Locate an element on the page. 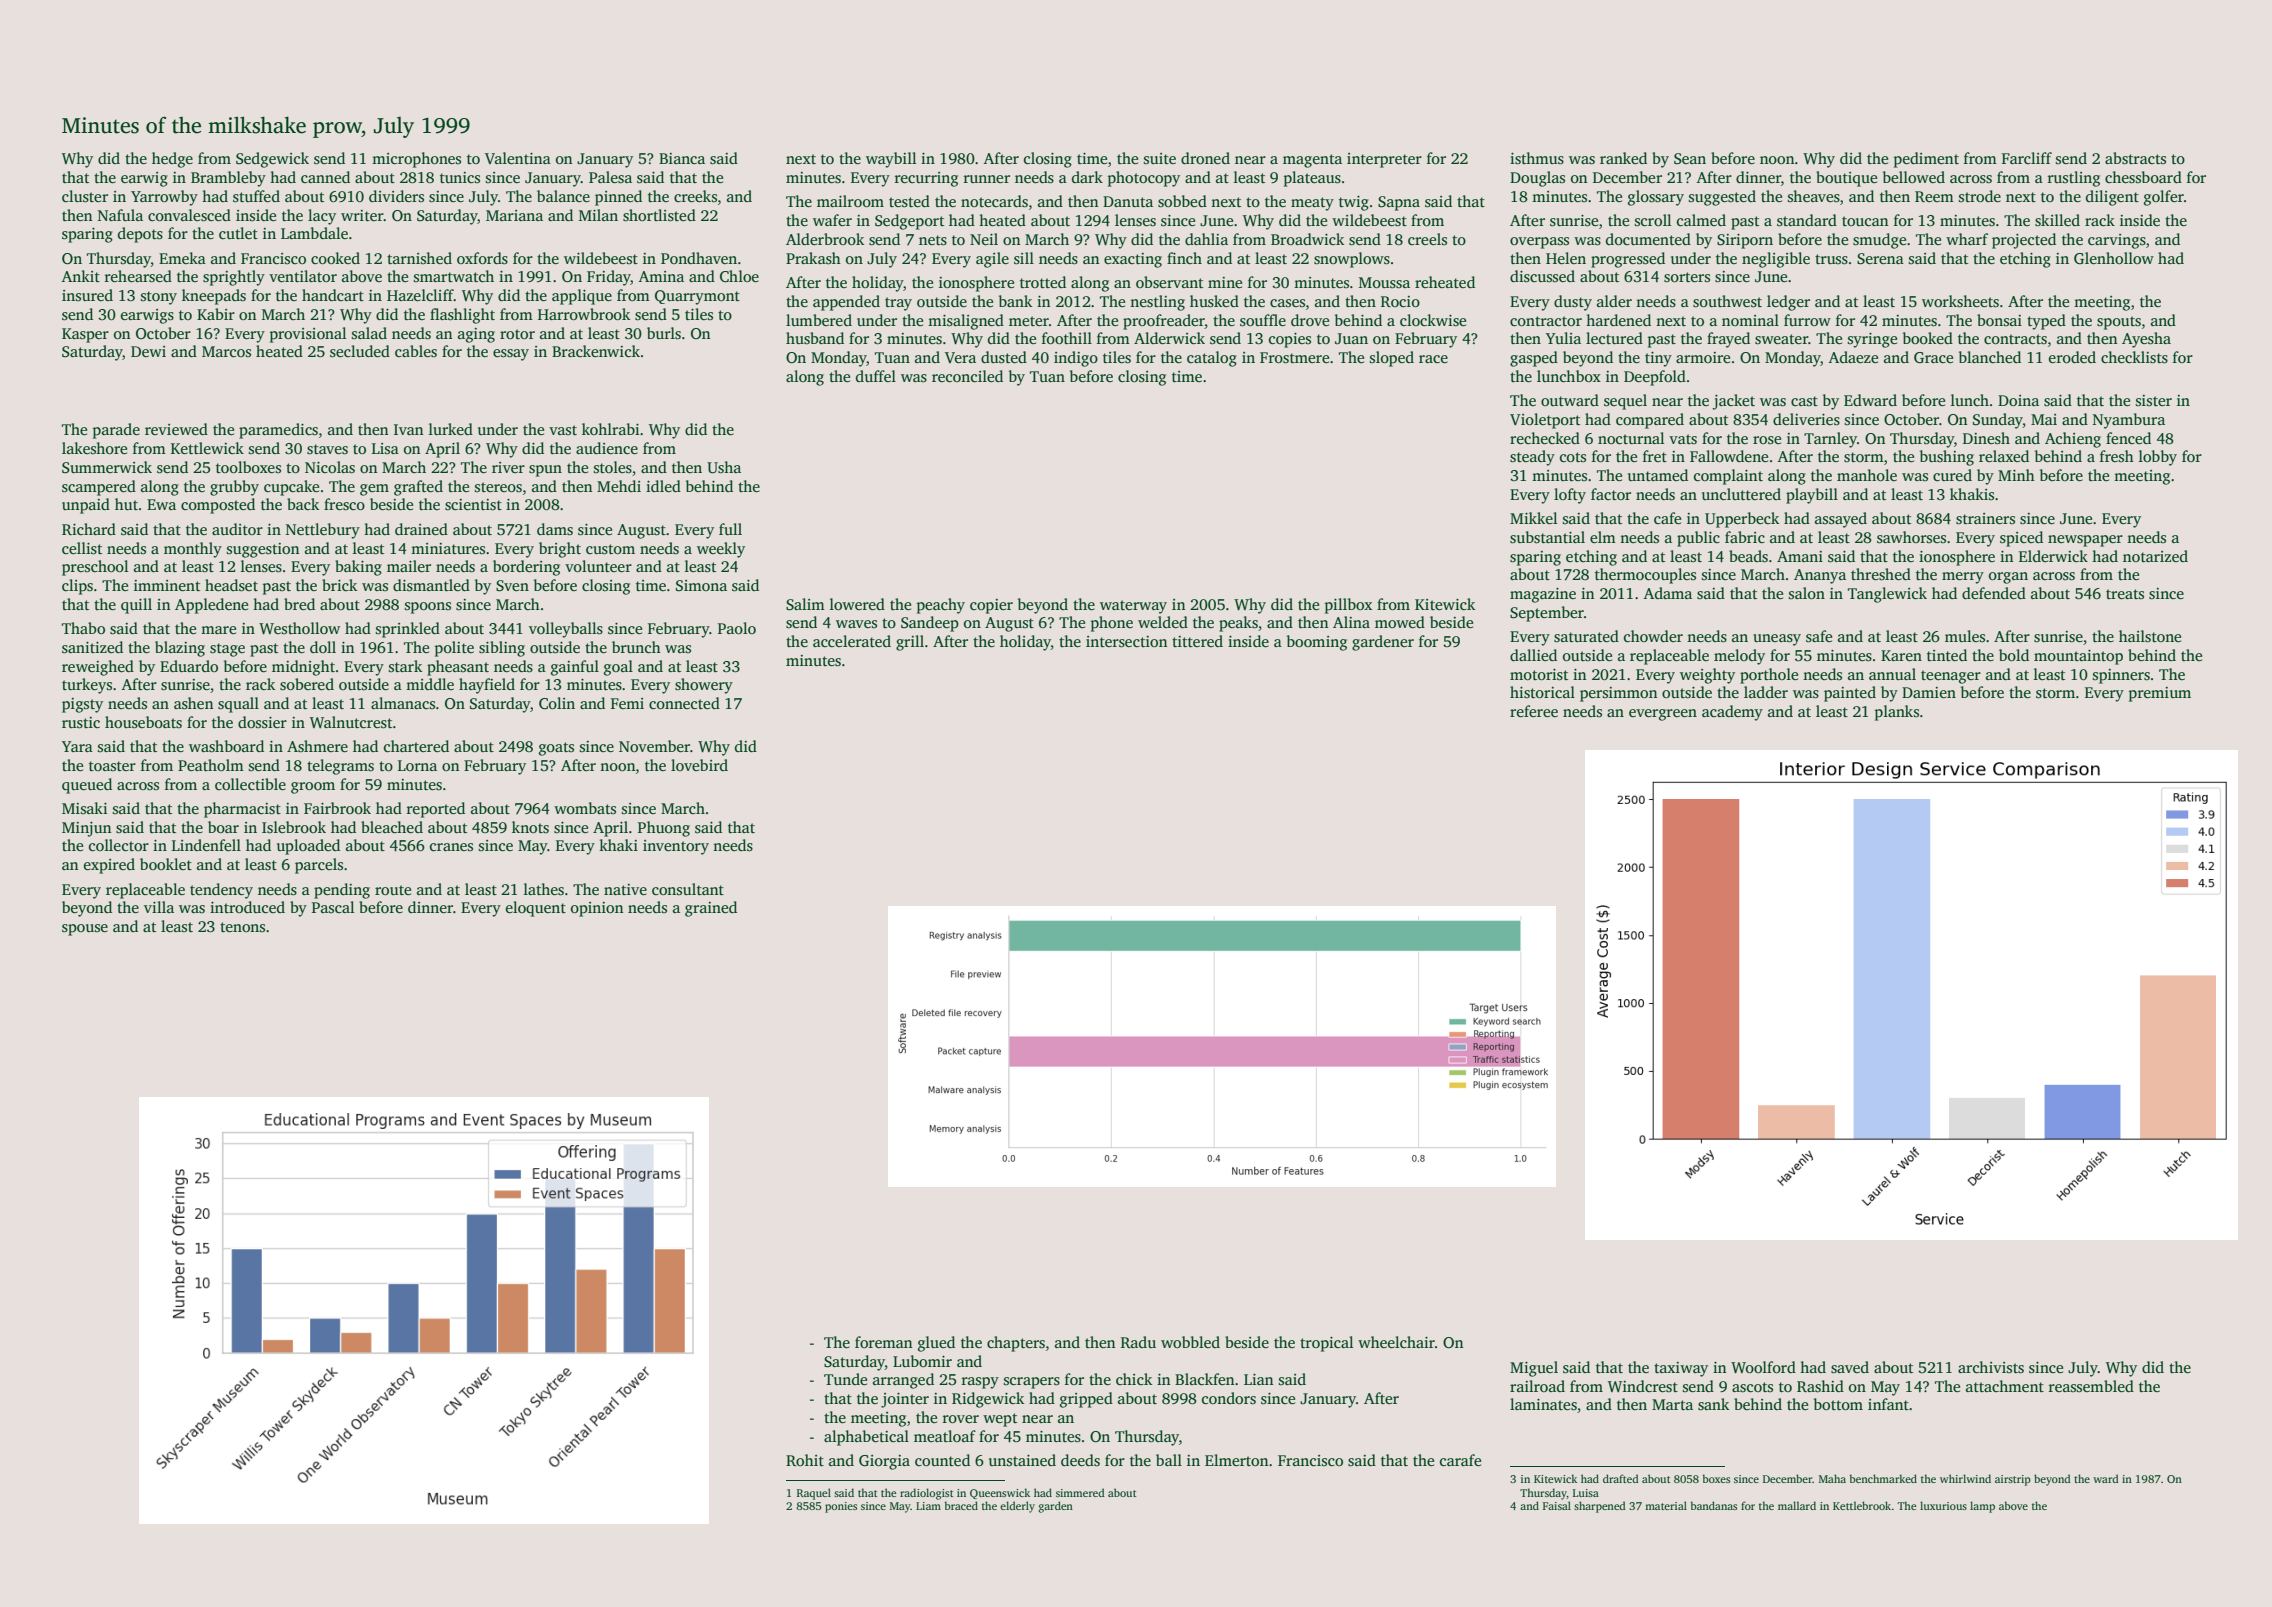 The image size is (2272, 1607). writer is located at coordinates (362, 215).
